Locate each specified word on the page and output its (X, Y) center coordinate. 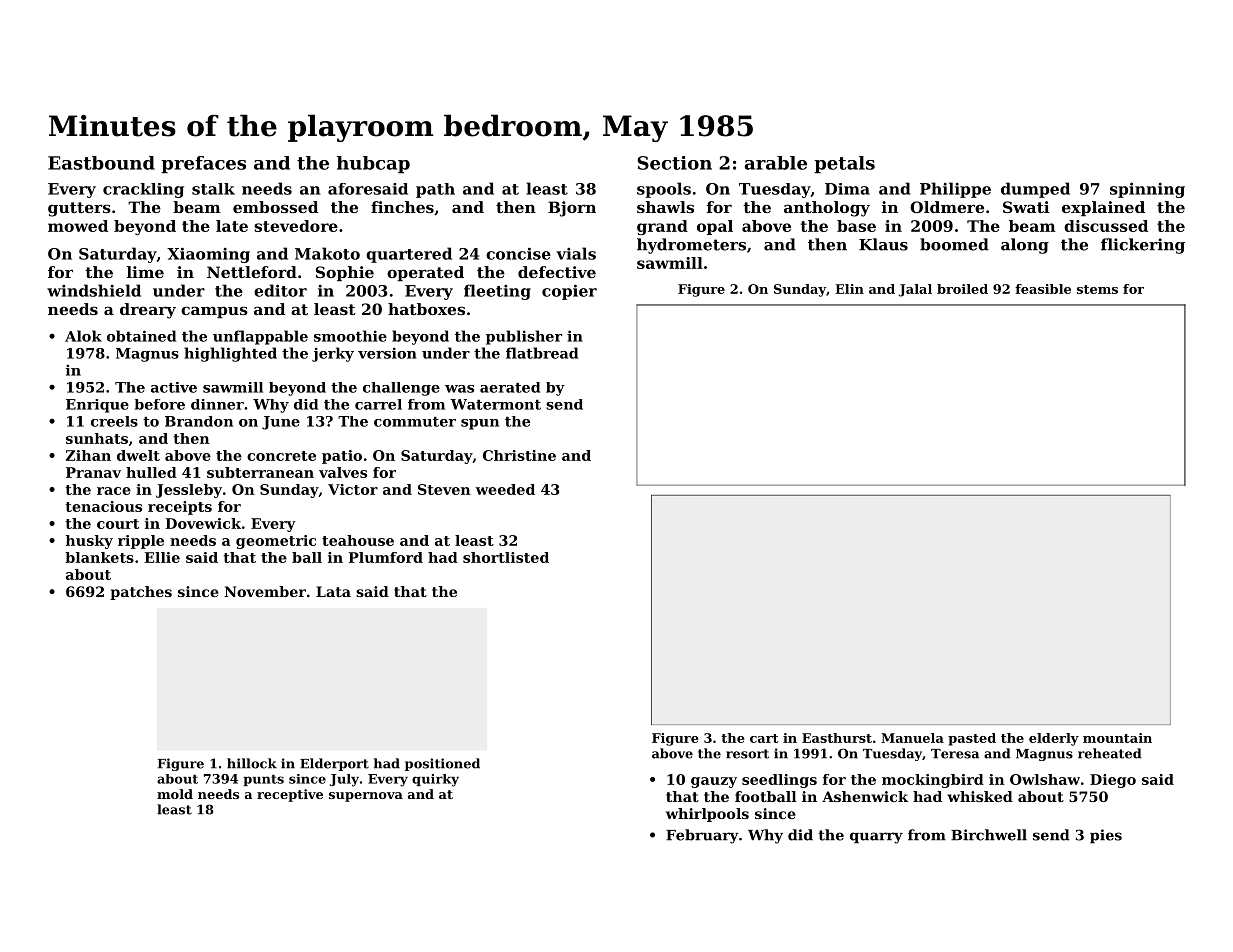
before (160, 404)
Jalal (915, 290)
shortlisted (506, 557)
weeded (505, 489)
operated (425, 273)
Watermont (495, 404)
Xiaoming (208, 255)
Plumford (386, 557)
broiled (962, 289)
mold (175, 794)
